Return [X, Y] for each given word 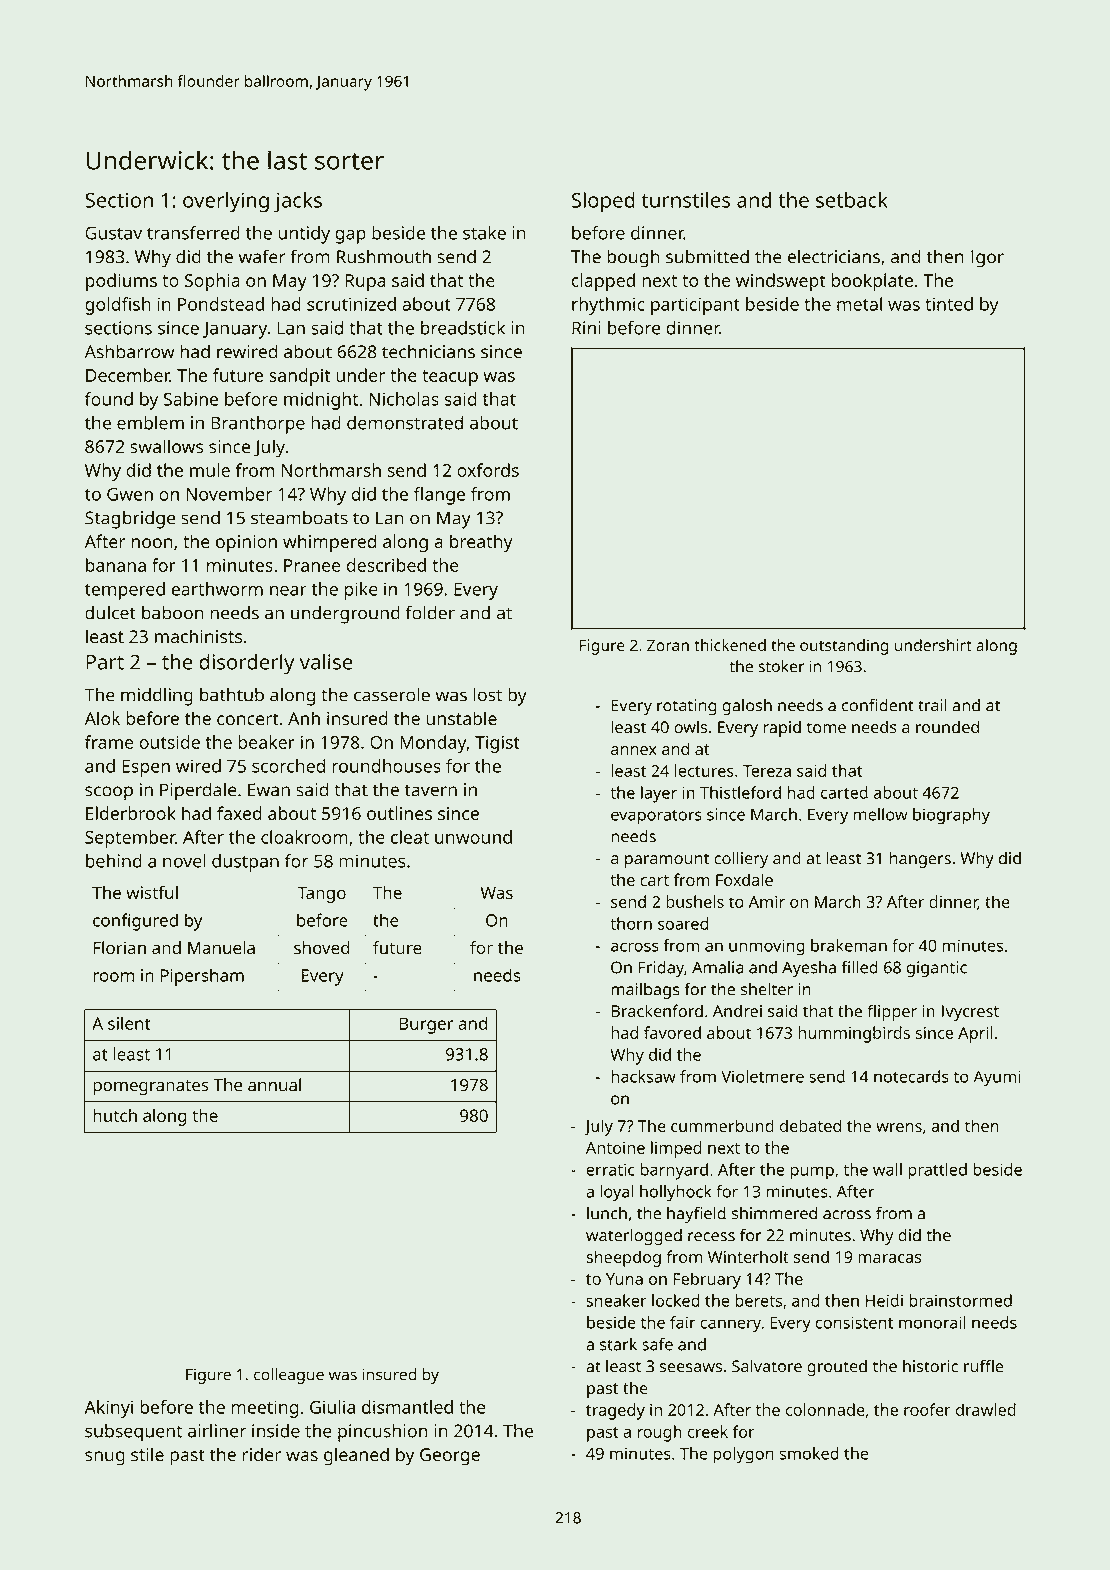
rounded [947, 727]
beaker [266, 742]
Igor [987, 259]
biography [951, 816]
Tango [321, 895]
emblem [150, 423]
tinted [949, 304]
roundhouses [386, 766]
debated [810, 1125]
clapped [603, 282]
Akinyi [109, 1409]
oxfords [488, 470]
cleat [410, 837]
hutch [115, 1115]
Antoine [615, 1148]
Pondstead [221, 304]
